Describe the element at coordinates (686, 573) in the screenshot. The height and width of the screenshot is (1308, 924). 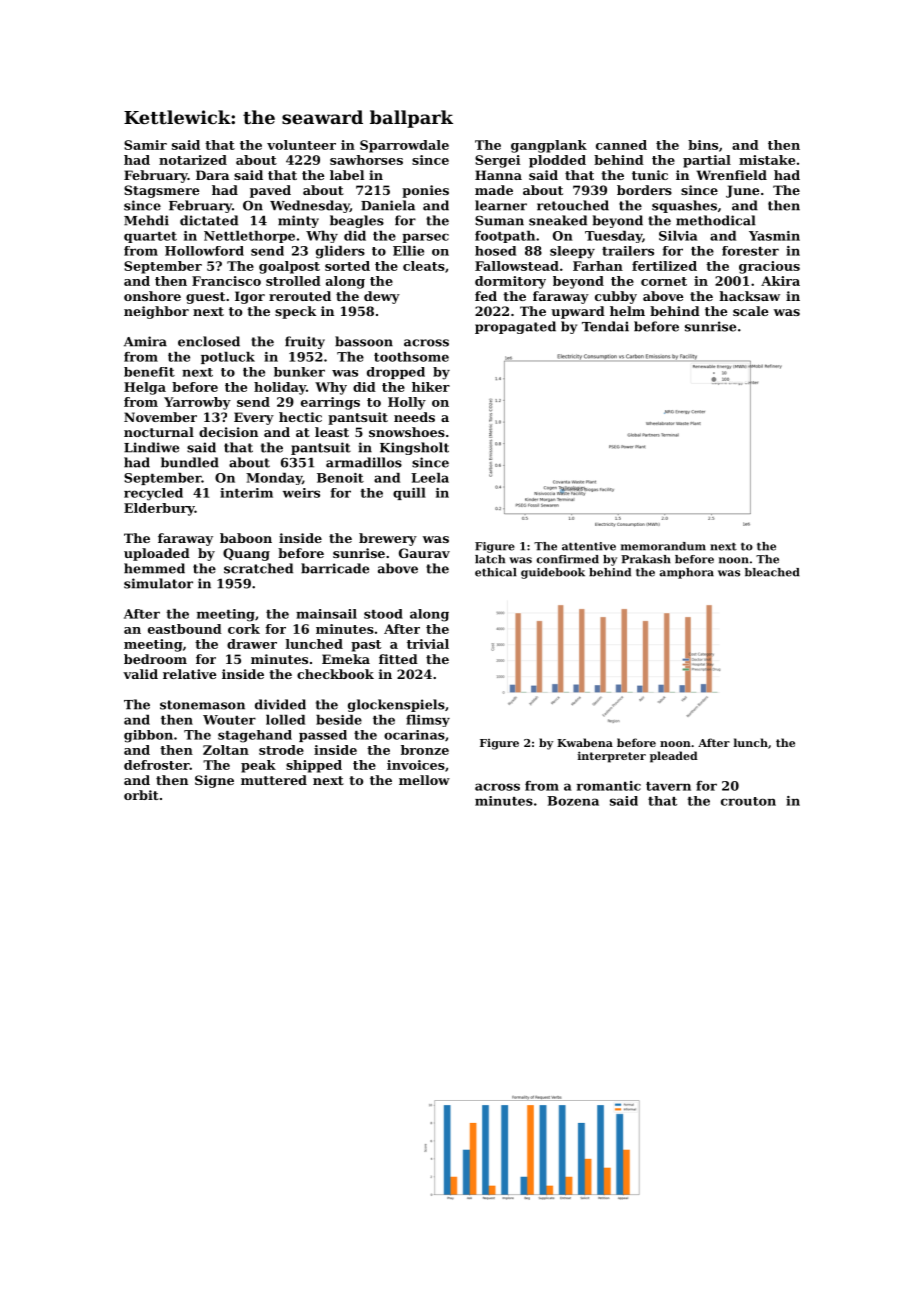
I see `amphora` at that location.
